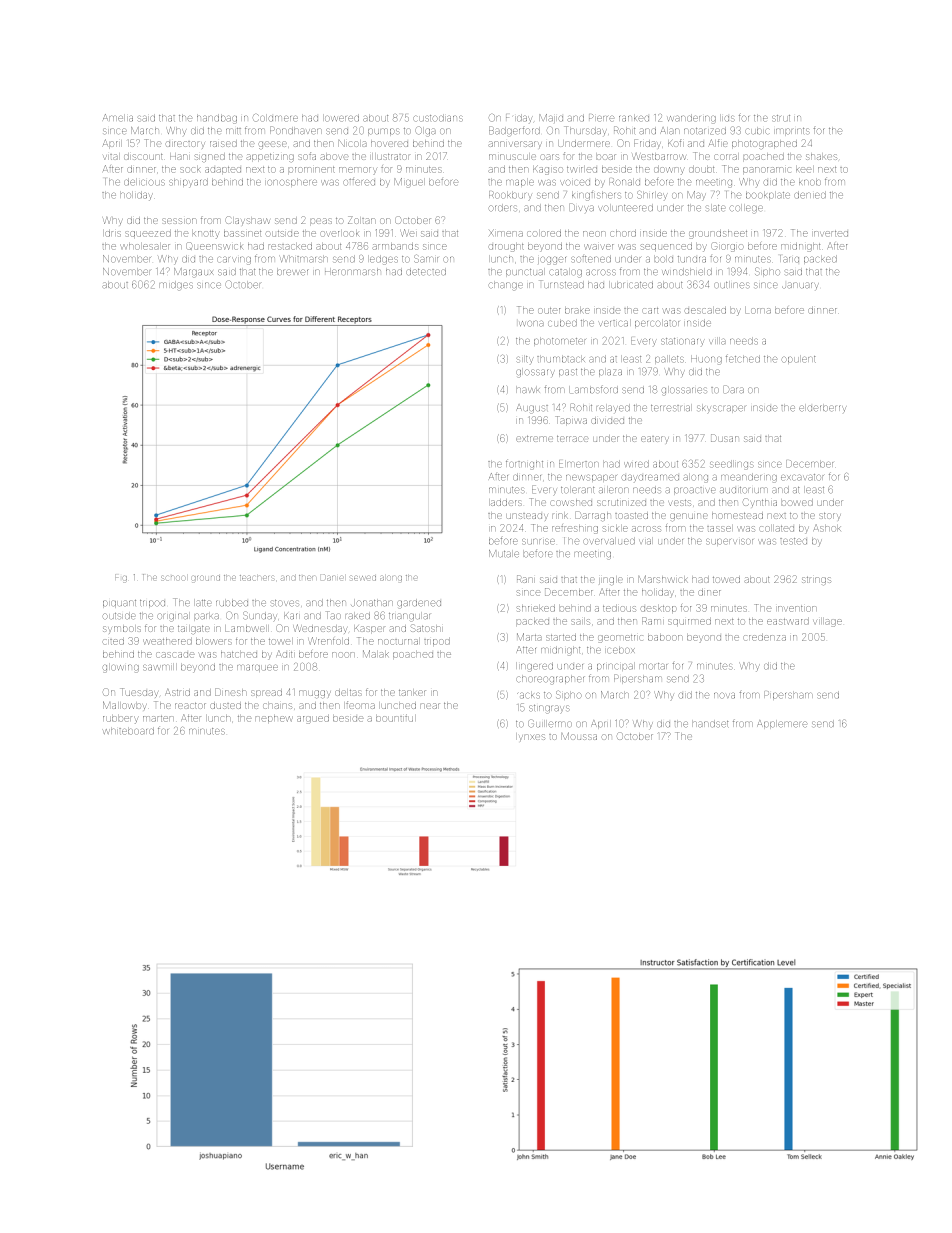 The height and width of the screenshot is (1233, 952). I want to click on nocturnal, so click(398, 642).
